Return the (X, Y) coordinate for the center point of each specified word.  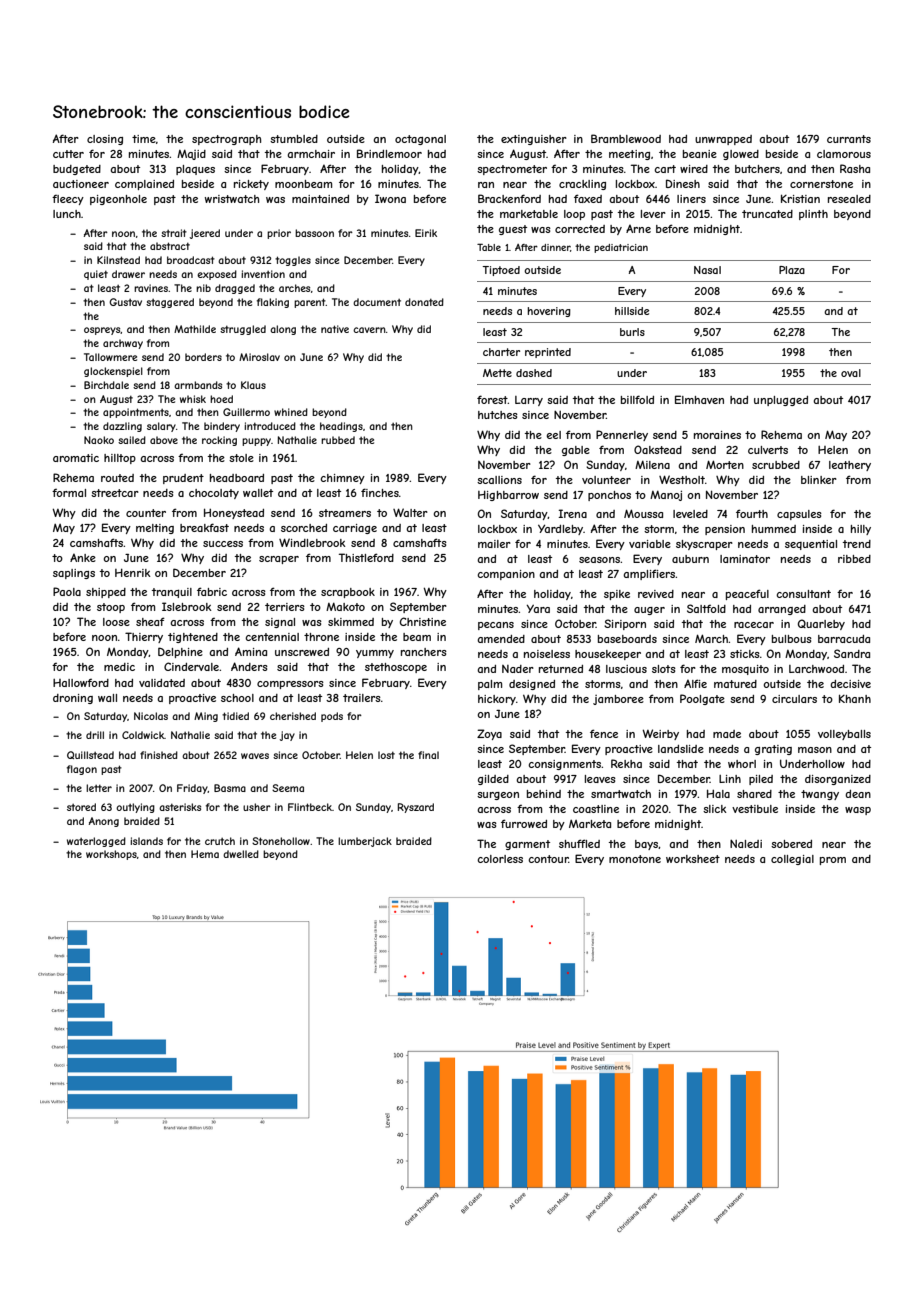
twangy (820, 795)
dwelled (241, 854)
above (164, 440)
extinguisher (534, 140)
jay (287, 736)
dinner (556, 248)
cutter (68, 154)
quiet (96, 275)
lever (653, 214)
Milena (652, 465)
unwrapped (723, 140)
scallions (499, 480)
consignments (565, 765)
